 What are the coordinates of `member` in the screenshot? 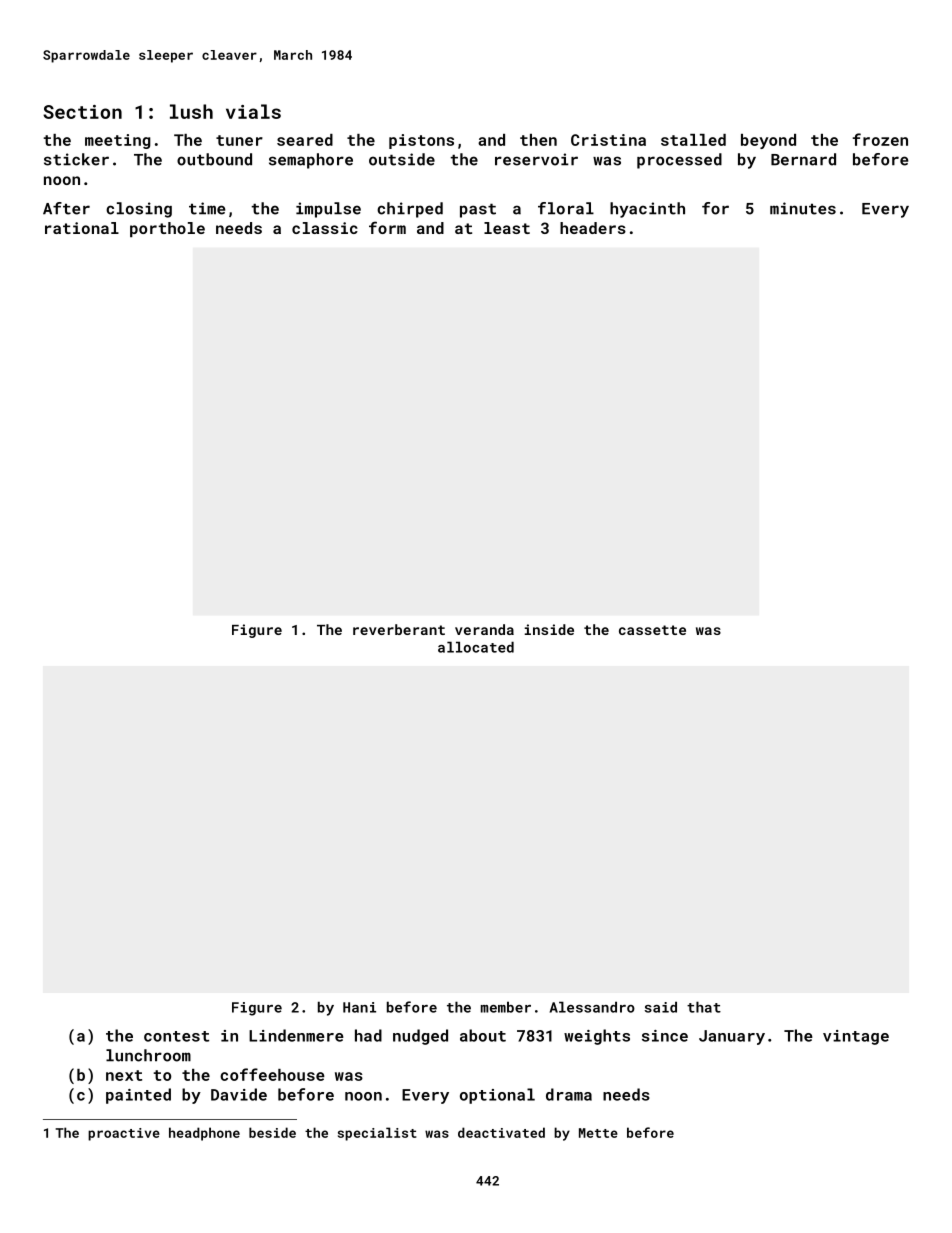 It's located at (506, 1007).
